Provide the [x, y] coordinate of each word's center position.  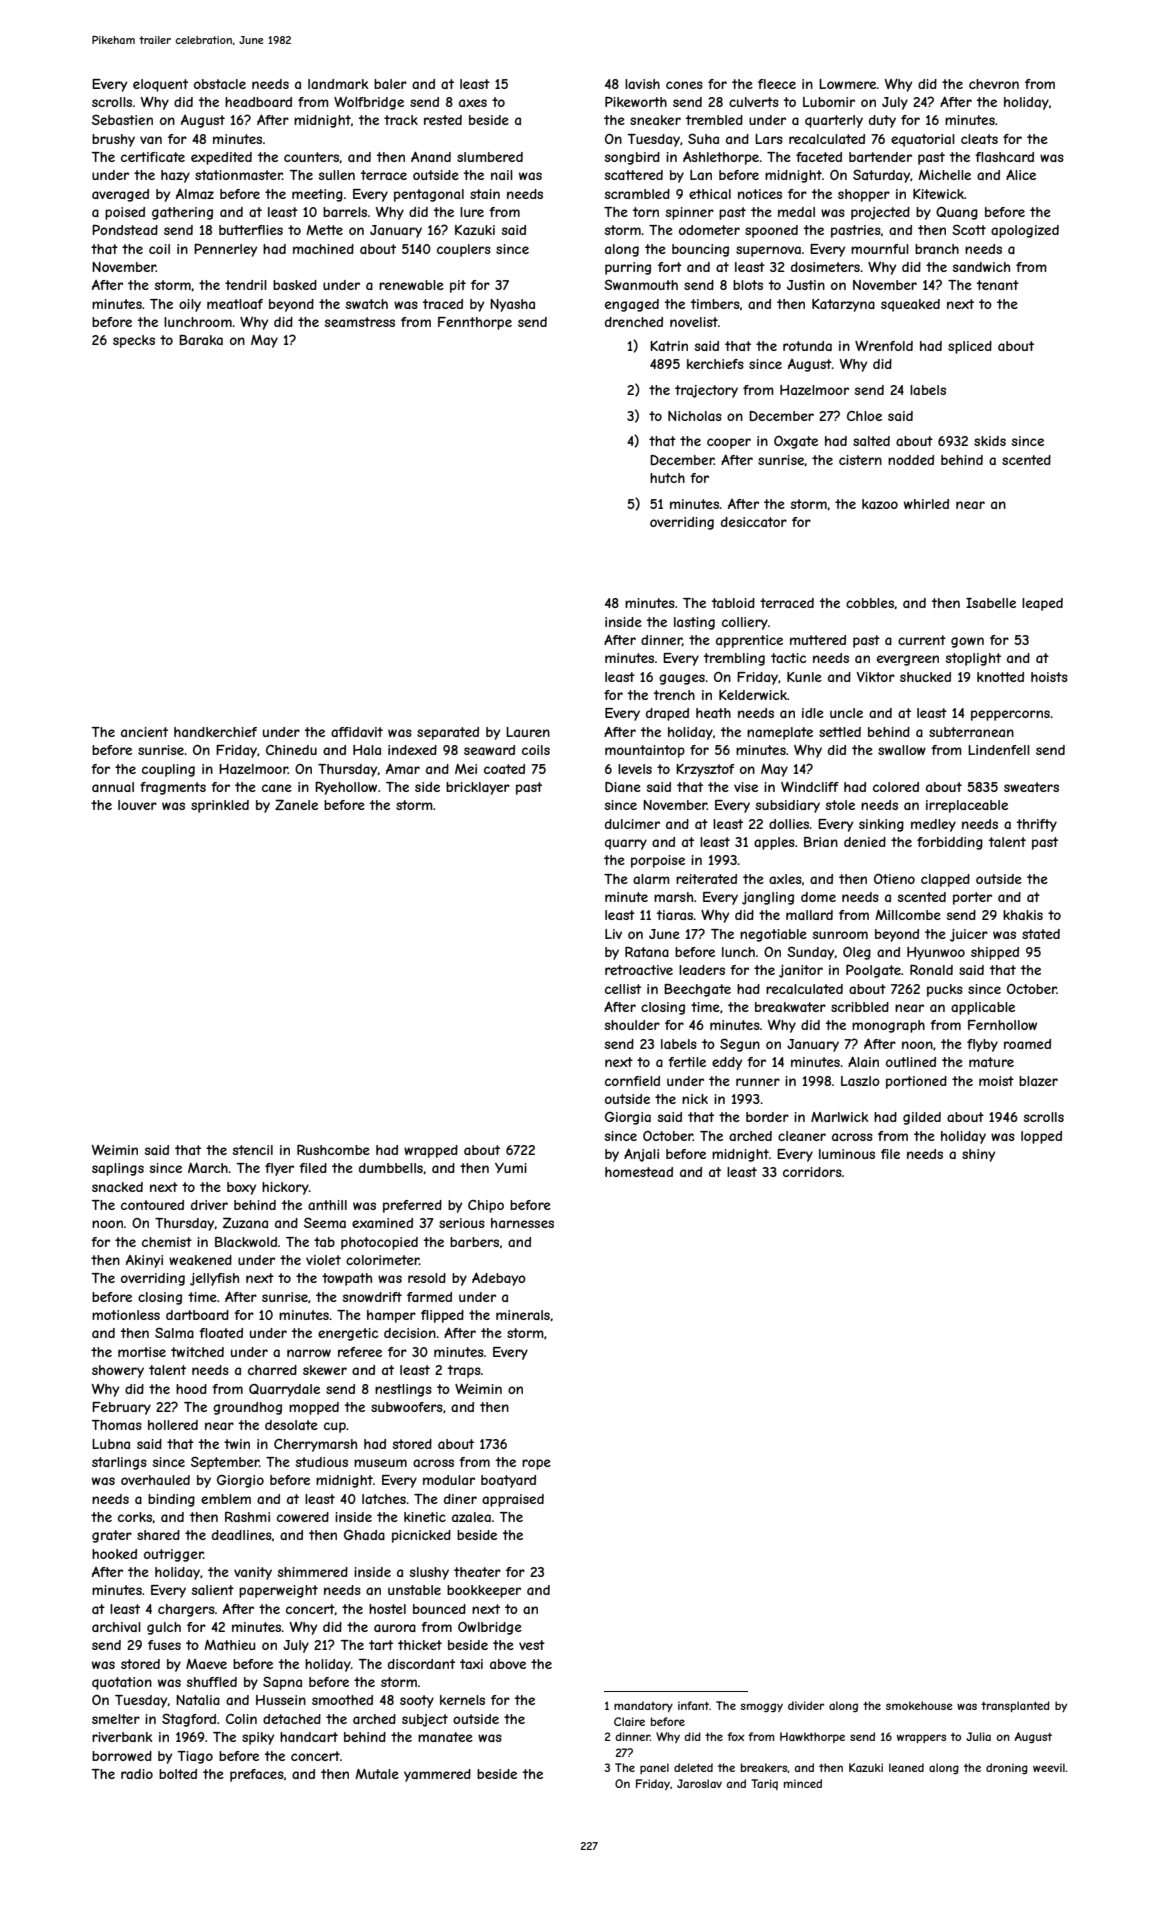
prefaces [257, 1775]
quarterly [834, 121]
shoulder [632, 1025]
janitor [801, 971]
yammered [437, 1775]
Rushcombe [333, 1149]
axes [473, 103]
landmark [338, 84]
